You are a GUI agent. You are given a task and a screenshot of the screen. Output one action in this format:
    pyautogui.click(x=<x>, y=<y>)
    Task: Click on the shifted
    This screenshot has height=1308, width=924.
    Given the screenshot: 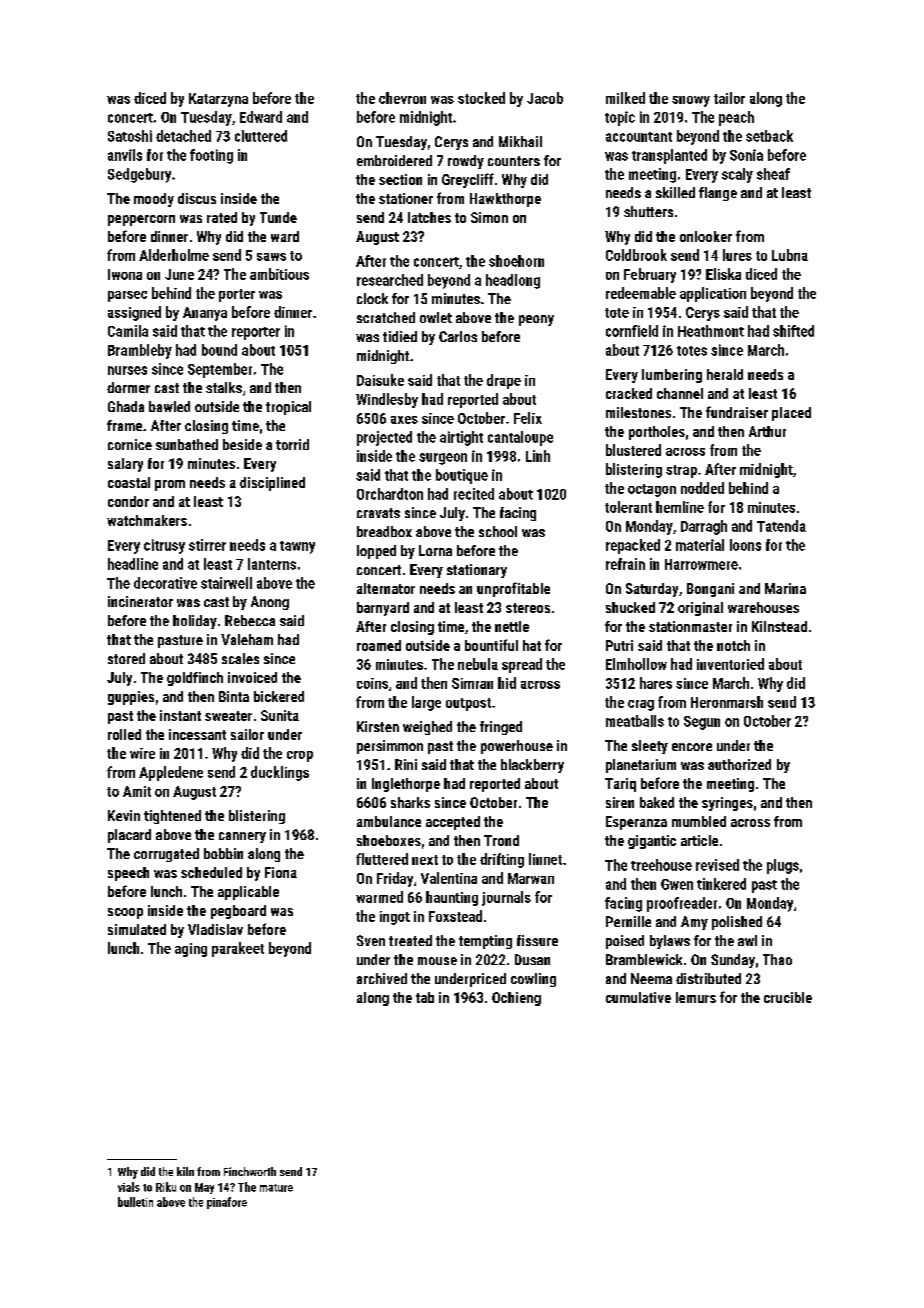 What is the action you would take?
    pyautogui.click(x=793, y=331)
